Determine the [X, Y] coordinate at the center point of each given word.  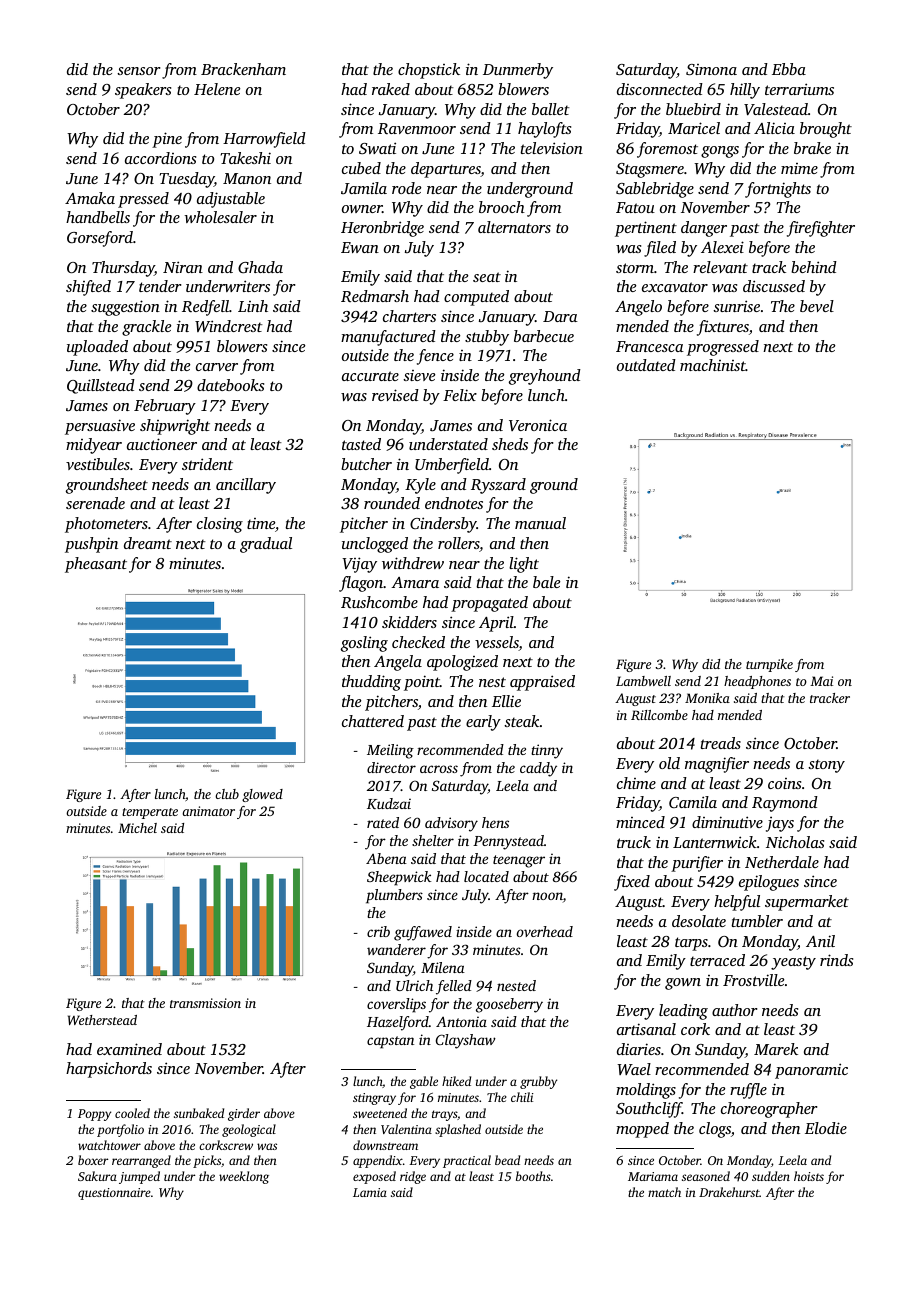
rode [406, 188]
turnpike [769, 665]
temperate [150, 813]
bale [546, 582]
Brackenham [243, 69]
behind [814, 267]
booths [533, 1176]
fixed [632, 883]
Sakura [97, 1176]
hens [495, 822]
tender [160, 286]
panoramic [811, 1071]
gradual [266, 545]
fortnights [778, 190]
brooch [502, 207]
